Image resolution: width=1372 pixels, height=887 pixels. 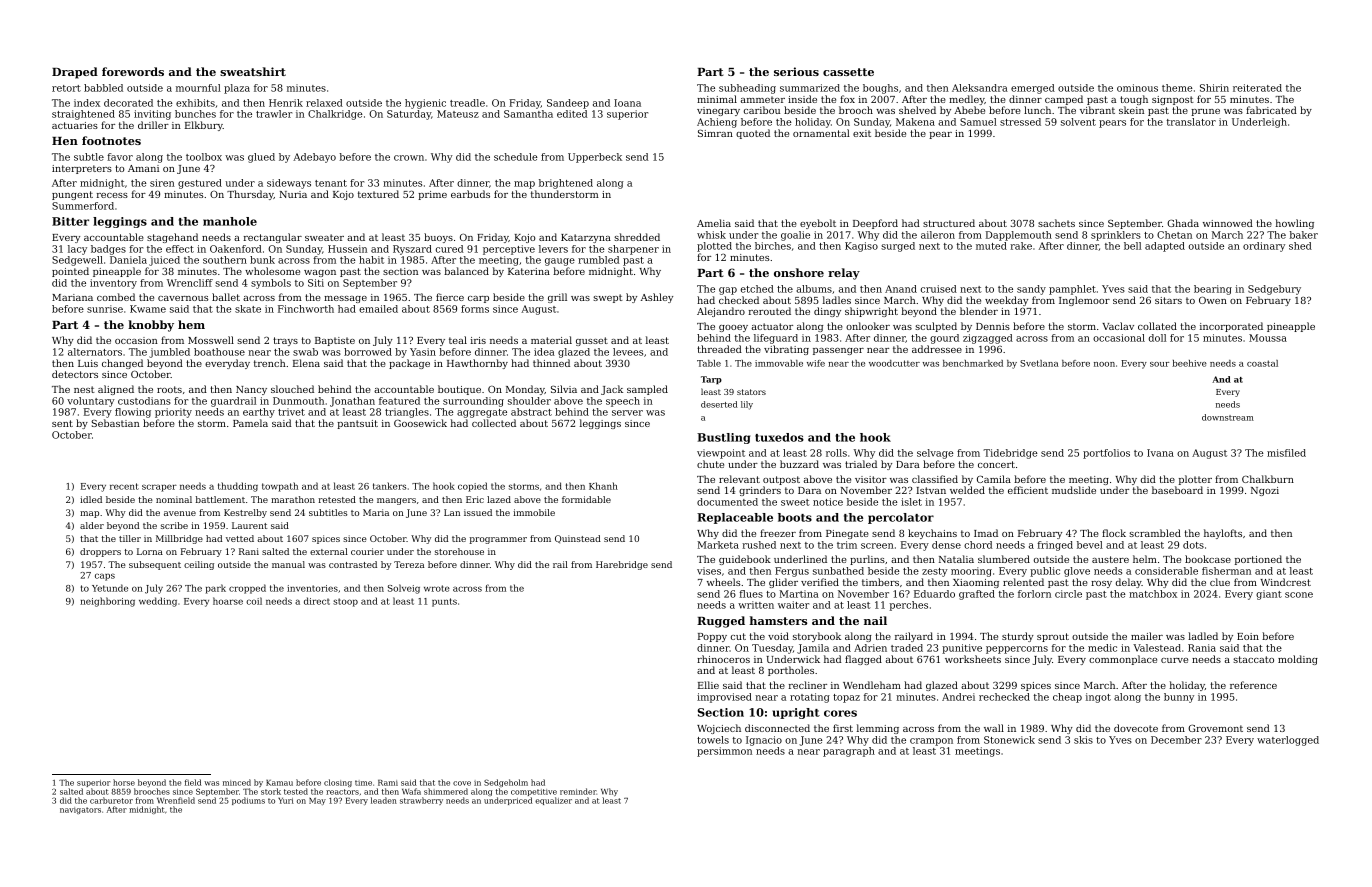 I want to click on prune, so click(x=1205, y=112).
